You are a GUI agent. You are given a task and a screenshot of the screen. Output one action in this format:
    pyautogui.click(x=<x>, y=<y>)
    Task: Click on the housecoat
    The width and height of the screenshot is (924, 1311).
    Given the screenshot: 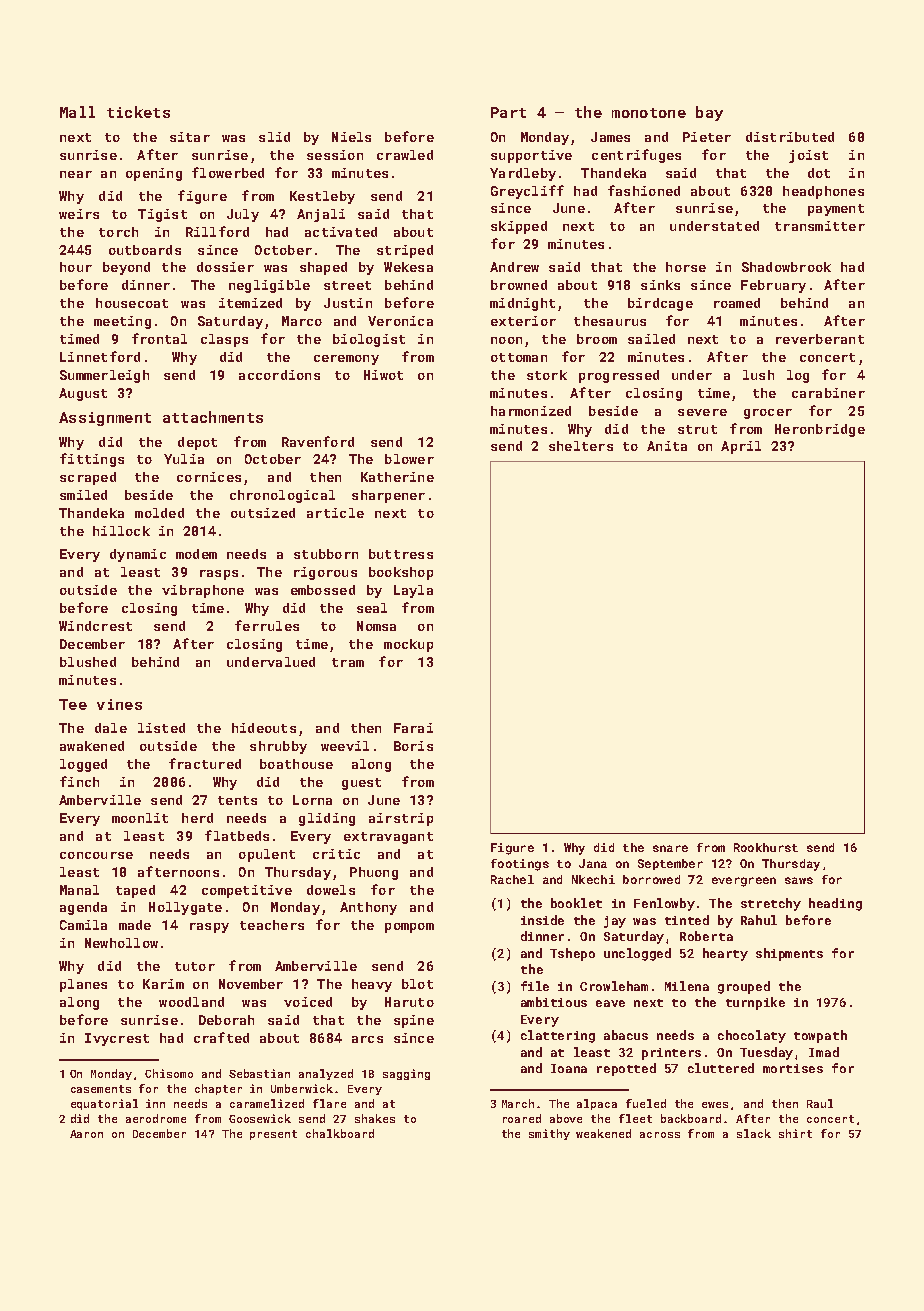 What is the action you would take?
    pyautogui.click(x=132, y=303)
